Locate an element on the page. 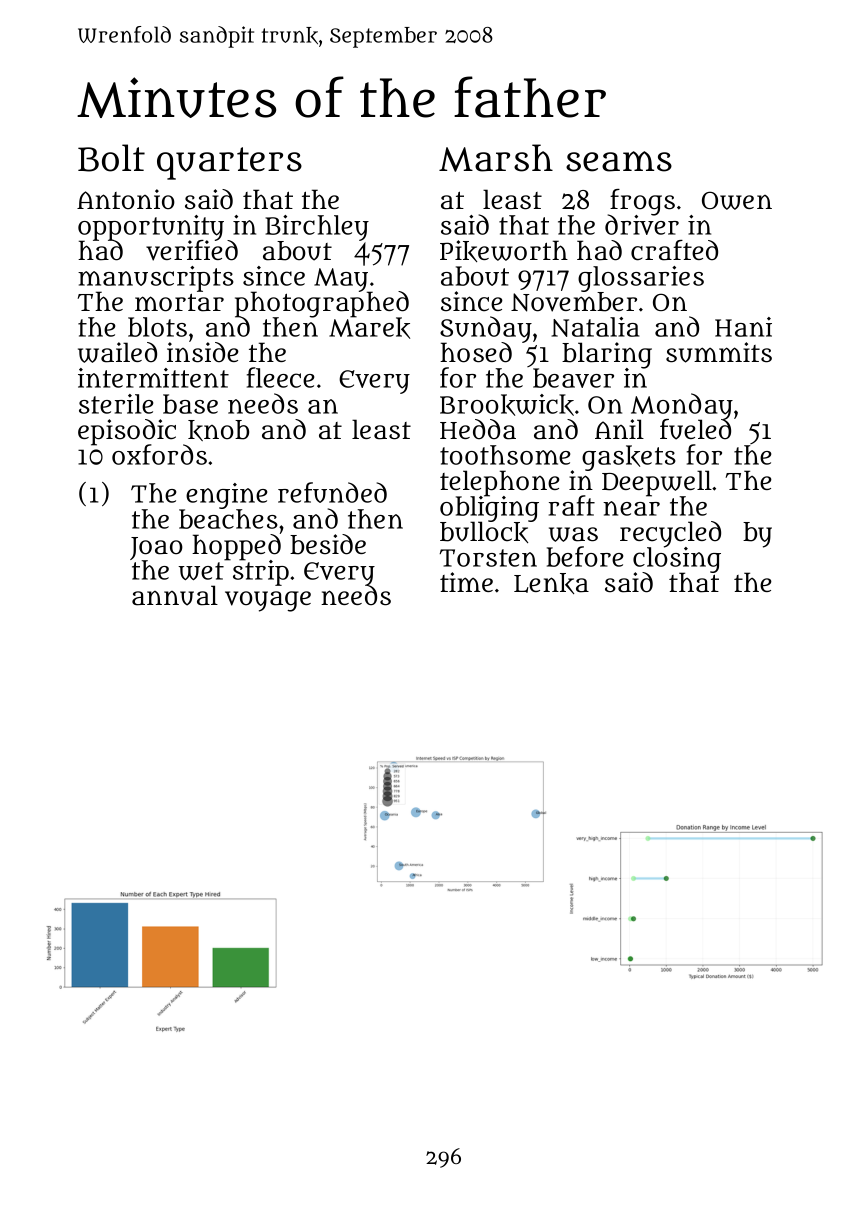  time is located at coordinates (466, 582).
